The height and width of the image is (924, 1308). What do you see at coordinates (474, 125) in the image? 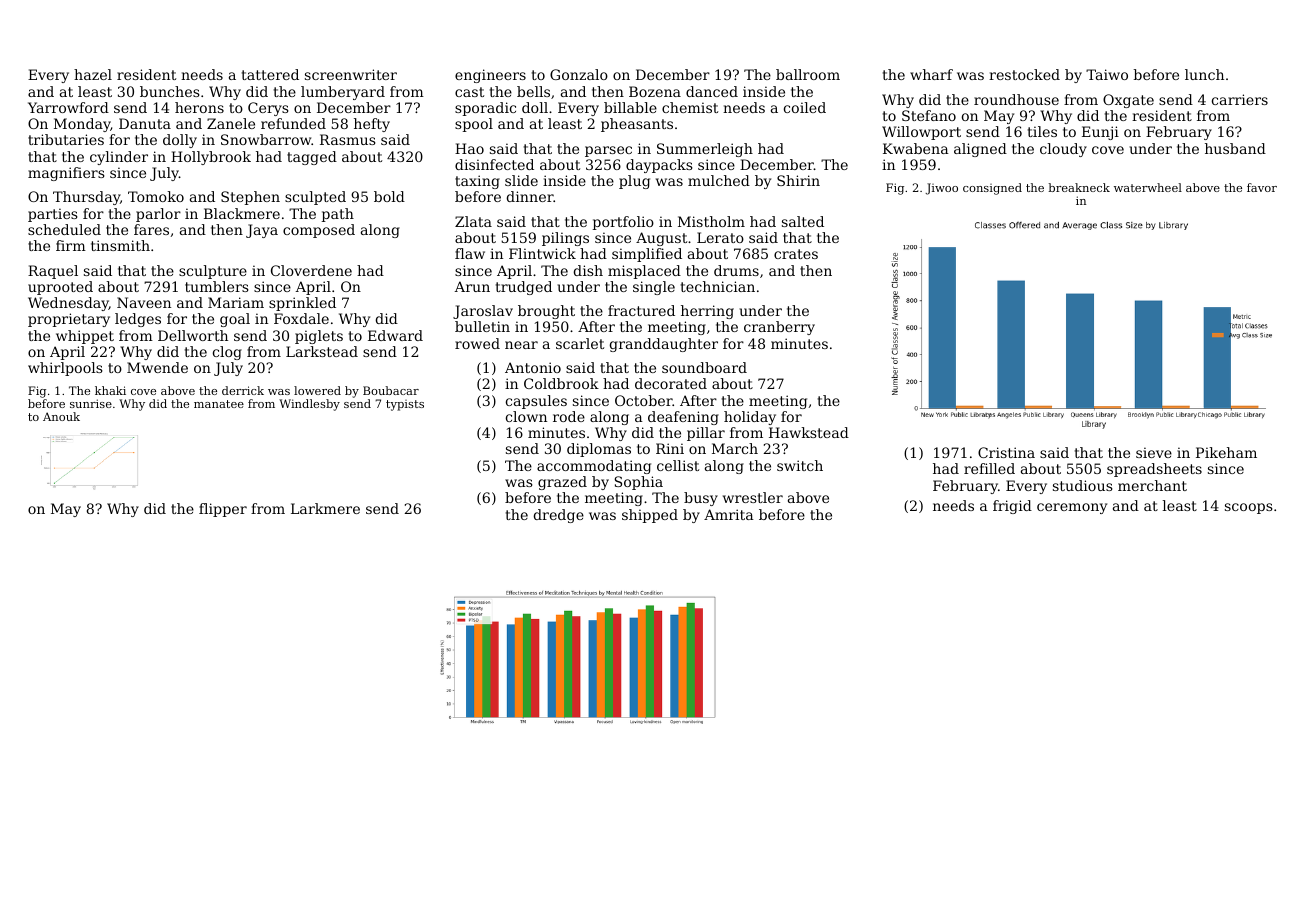
I see `spool` at bounding box center [474, 125].
